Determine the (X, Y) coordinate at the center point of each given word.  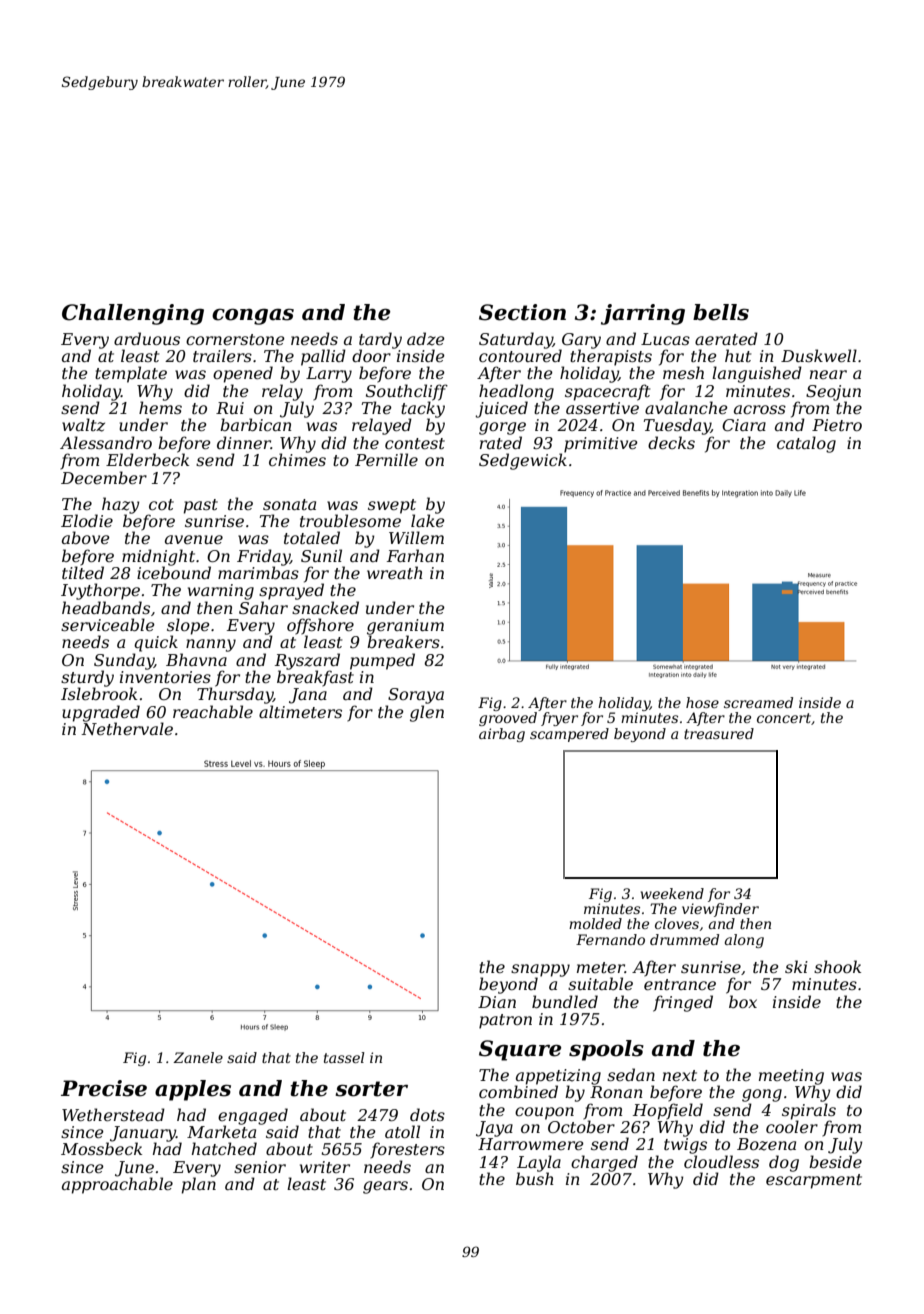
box (743, 1001)
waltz (83, 425)
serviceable (108, 624)
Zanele (198, 1057)
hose (702, 702)
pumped (382, 661)
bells (721, 312)
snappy (540, 970)
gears (385, 1187)
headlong (516, 392)
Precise (104, 1088)
